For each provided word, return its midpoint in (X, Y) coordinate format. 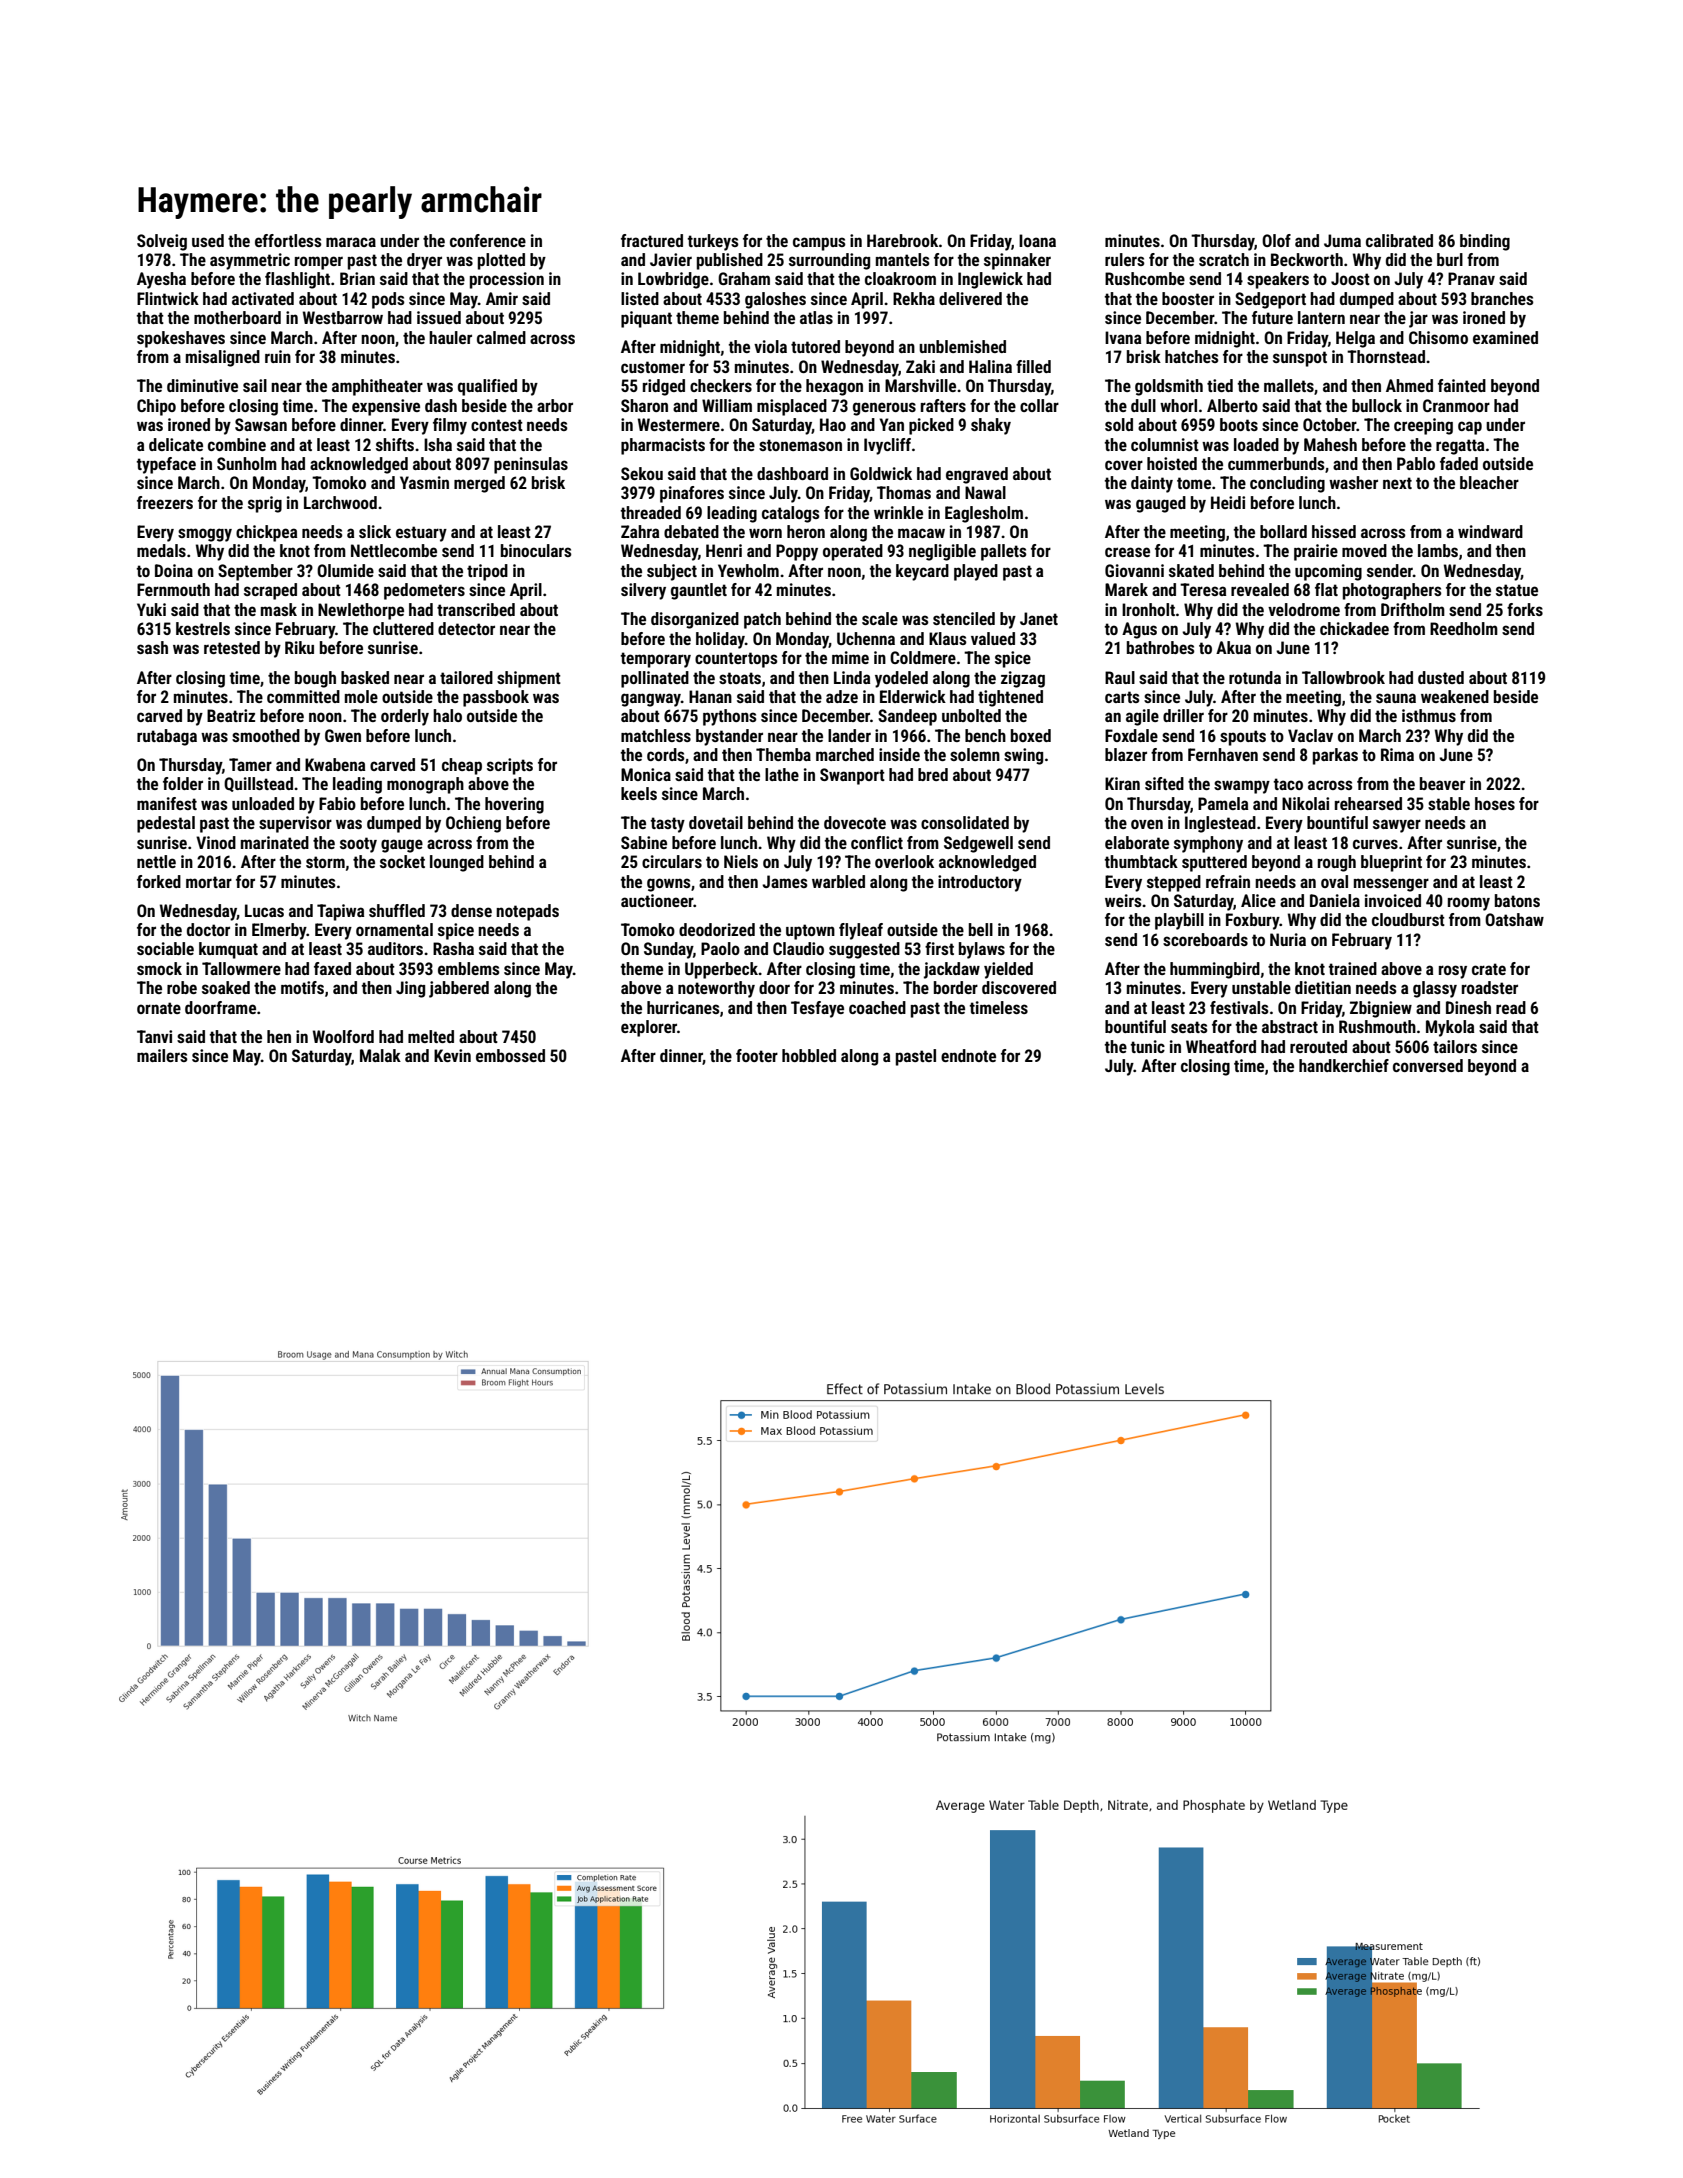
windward (1490, 531)
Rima (1397, 754)
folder (183, 783)
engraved (977, 475)
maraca (351, 242)
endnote (968, 1055)
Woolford (343, 1036)
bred (933, 774)
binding (1485, 242)
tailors (1455, 1046)
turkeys (713, 242)
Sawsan (261, 424)
